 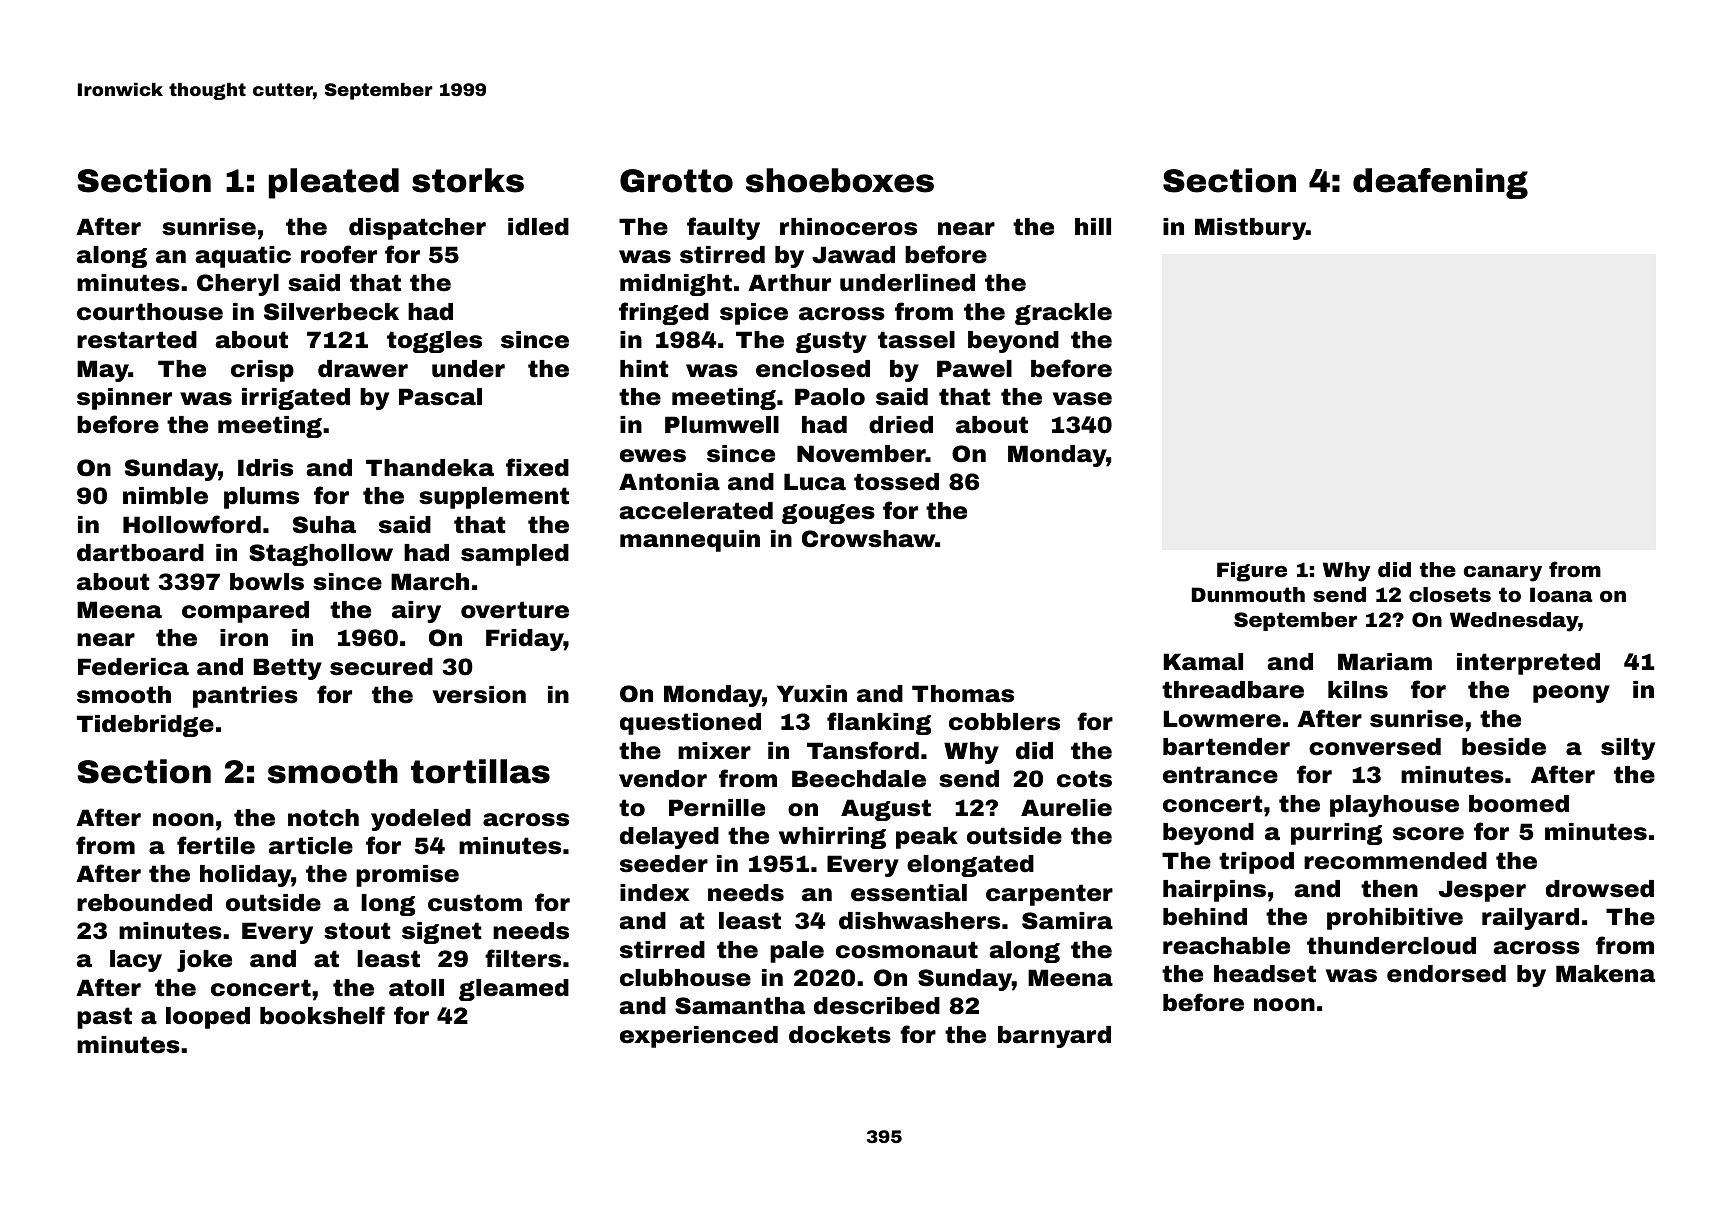 I want to click on fixed, so click(x=537, y=467).
